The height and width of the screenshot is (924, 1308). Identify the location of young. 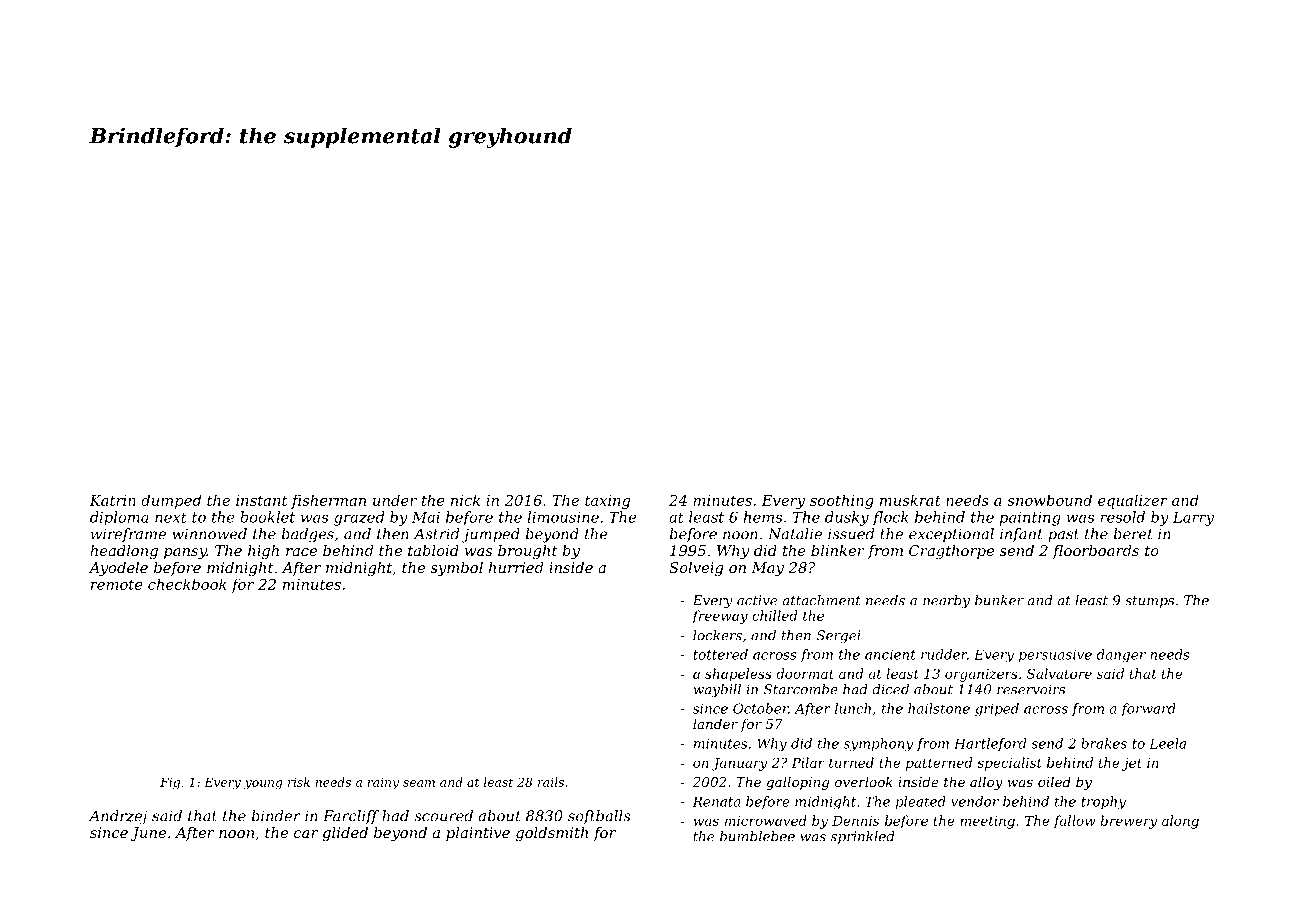
(263, 785).
